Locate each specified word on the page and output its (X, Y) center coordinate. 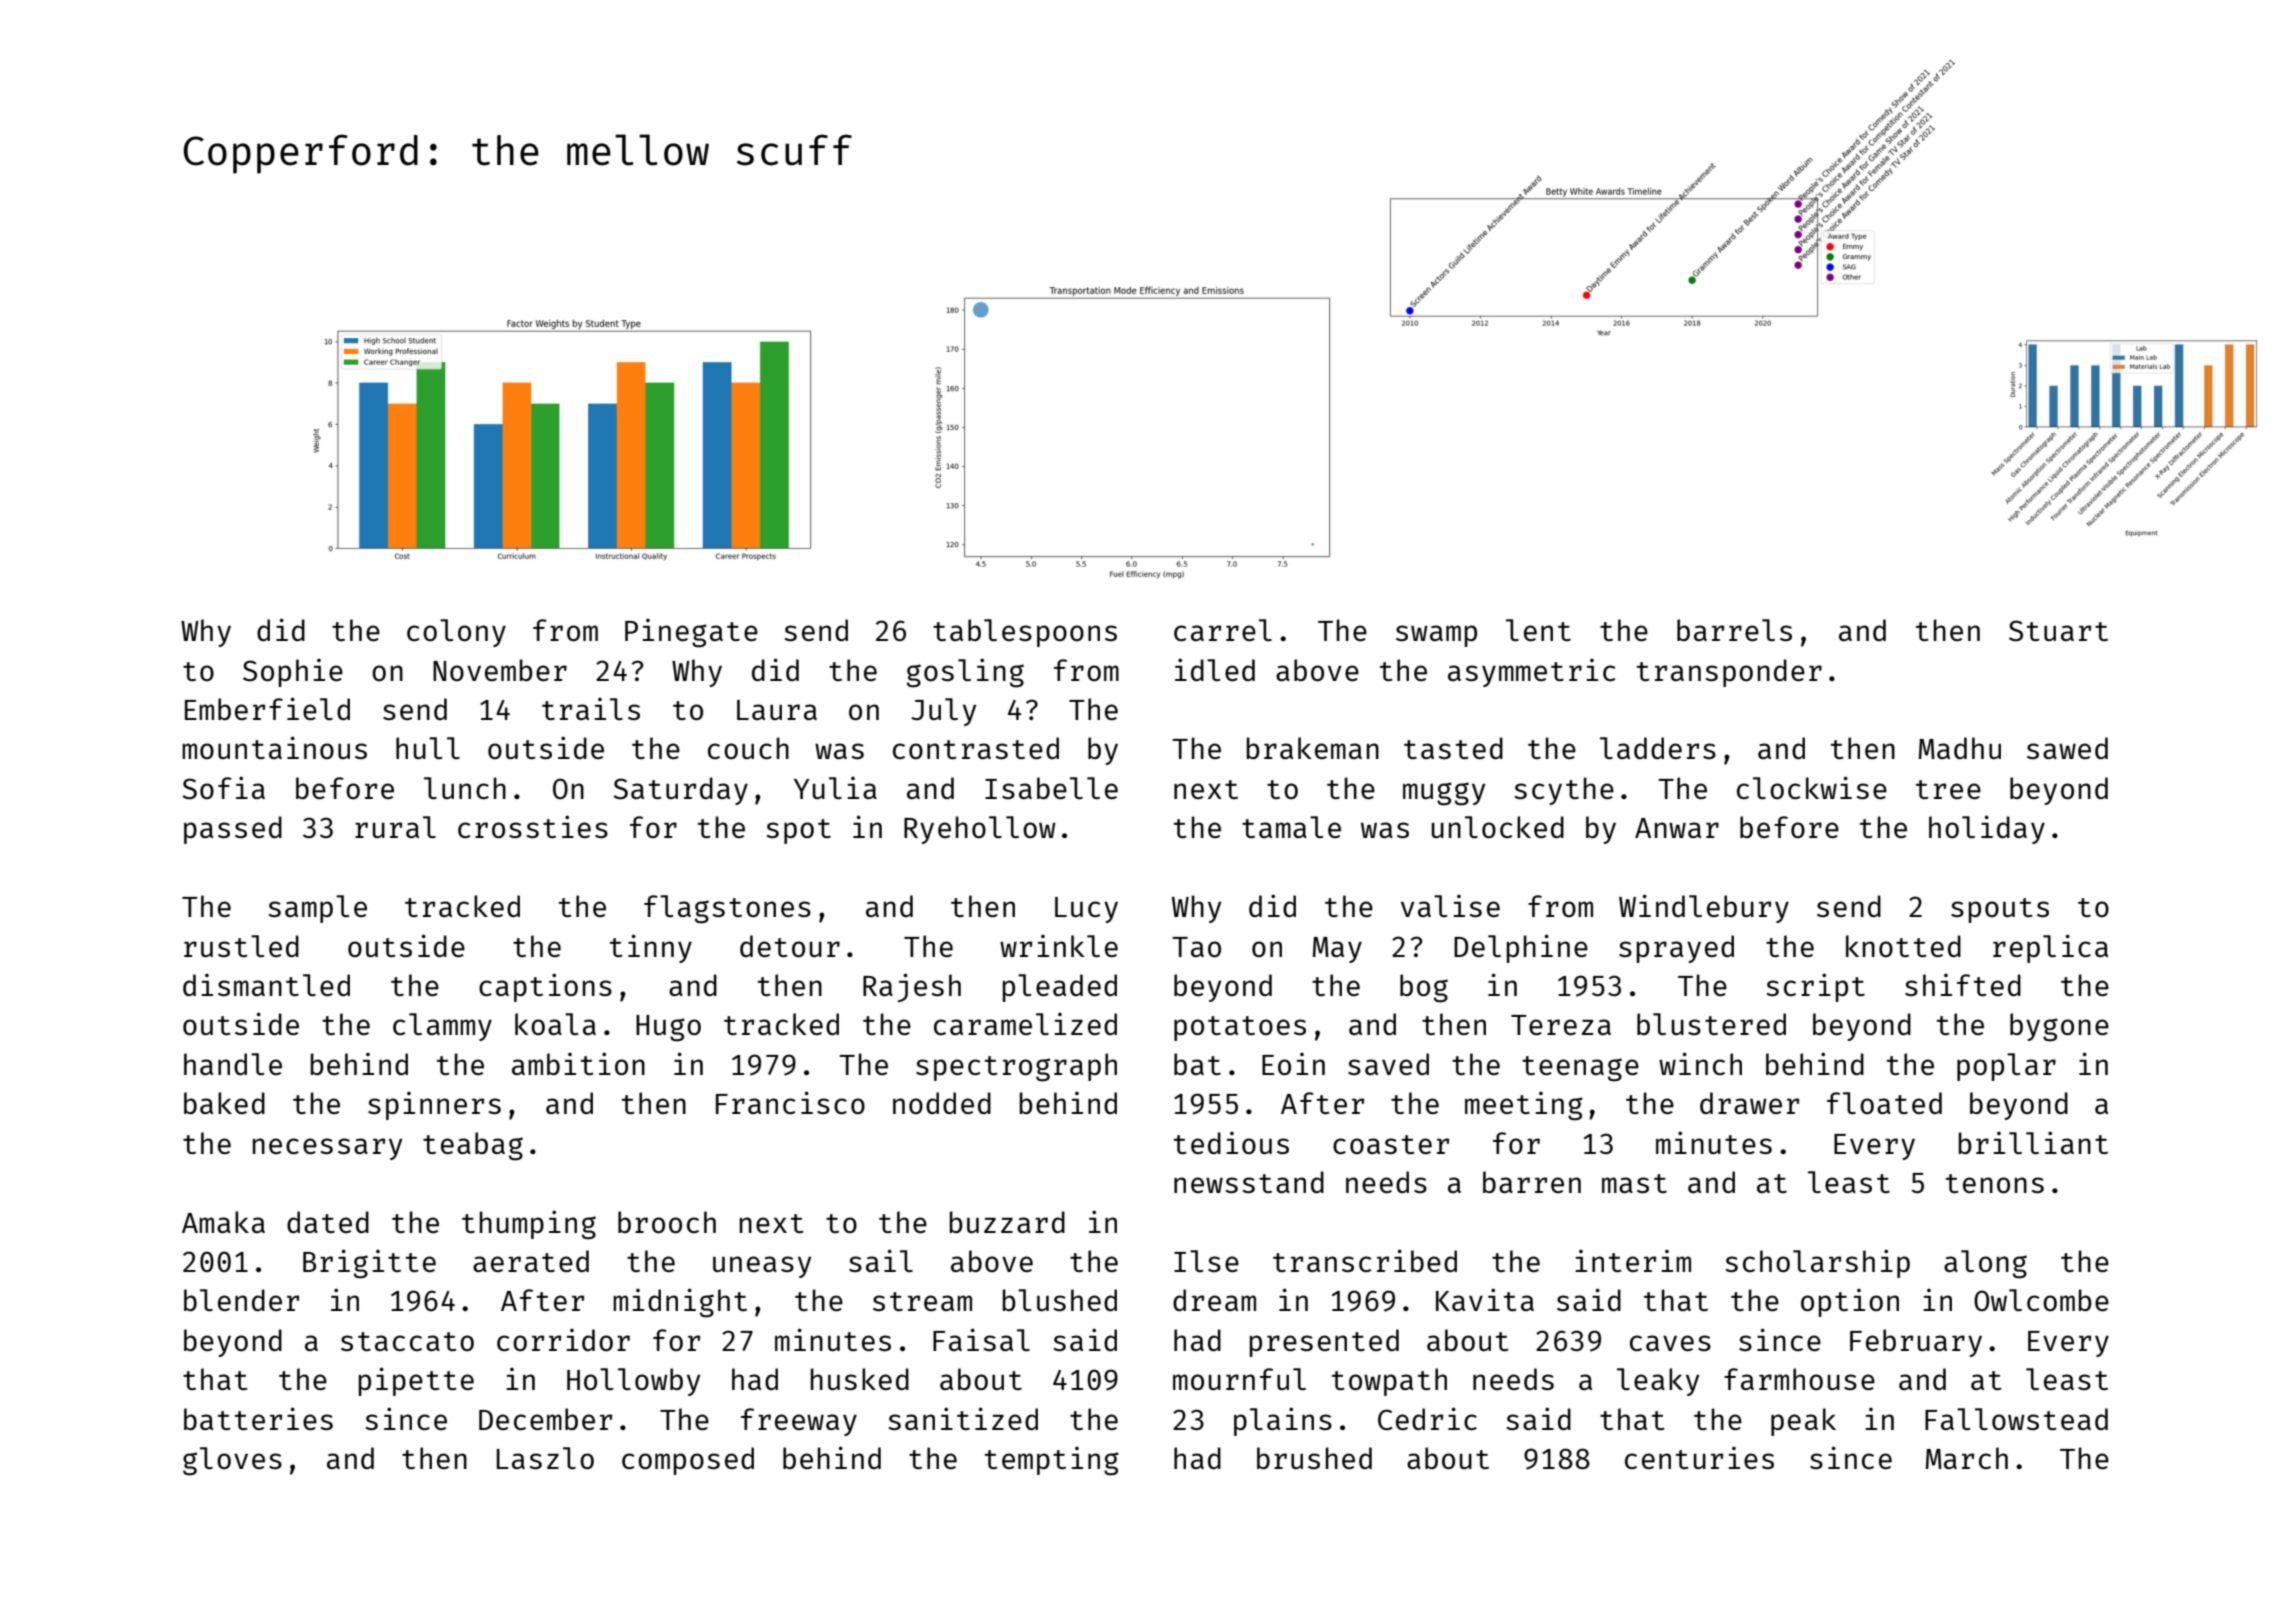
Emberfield (267, 708)
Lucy (1086, 910)
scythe (1564, 791)
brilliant (2033, 1142)
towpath (1389, 1382)
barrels (1734, 630)
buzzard (1007, 1222)
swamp (1436, 636)
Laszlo (545, 1458)
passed (233, 830)
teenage (1580, 1069)
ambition (578, 1063)
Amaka (223, 1222)
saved (1388, 1064)
